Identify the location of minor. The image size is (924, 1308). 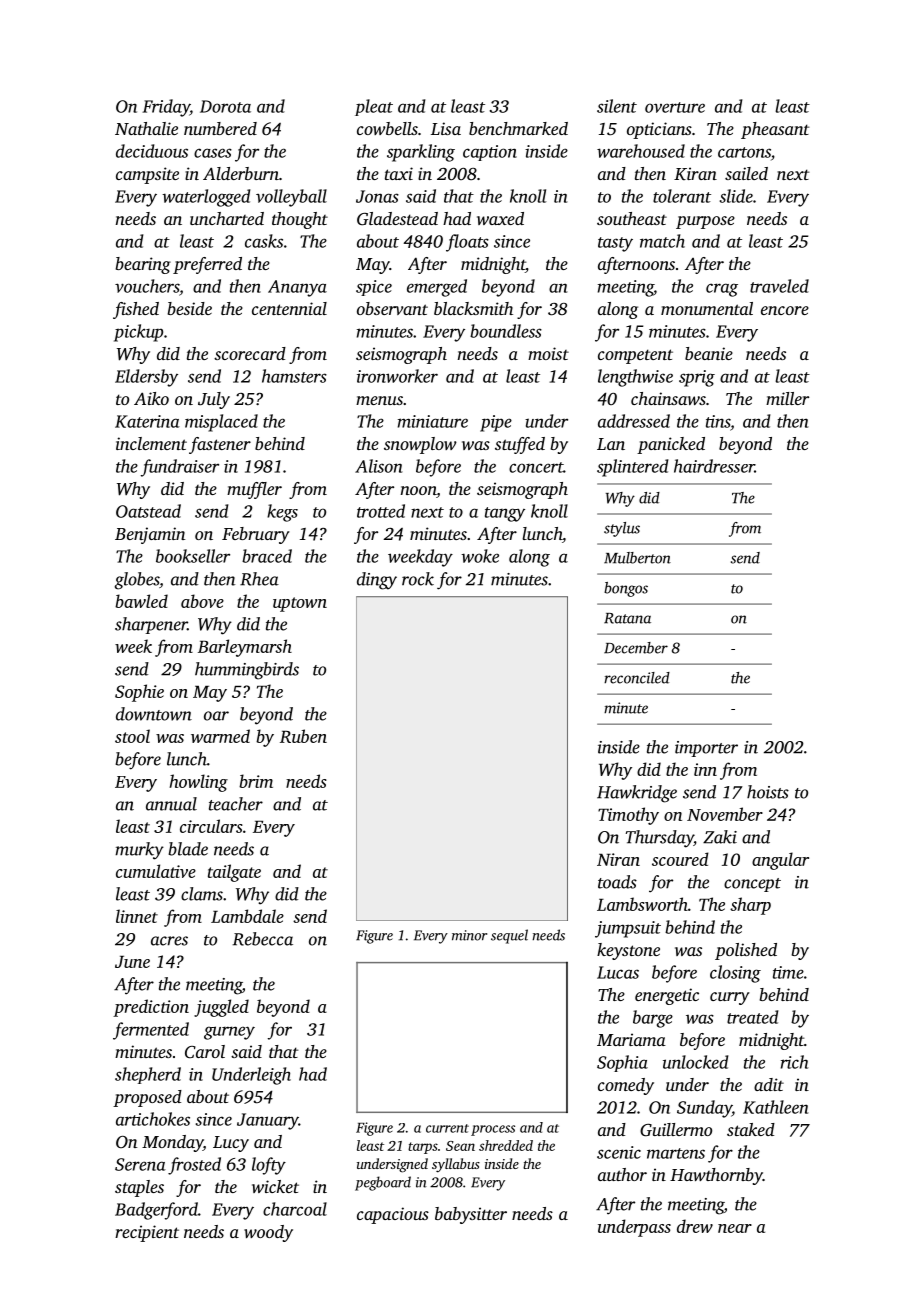
(469, 935).
